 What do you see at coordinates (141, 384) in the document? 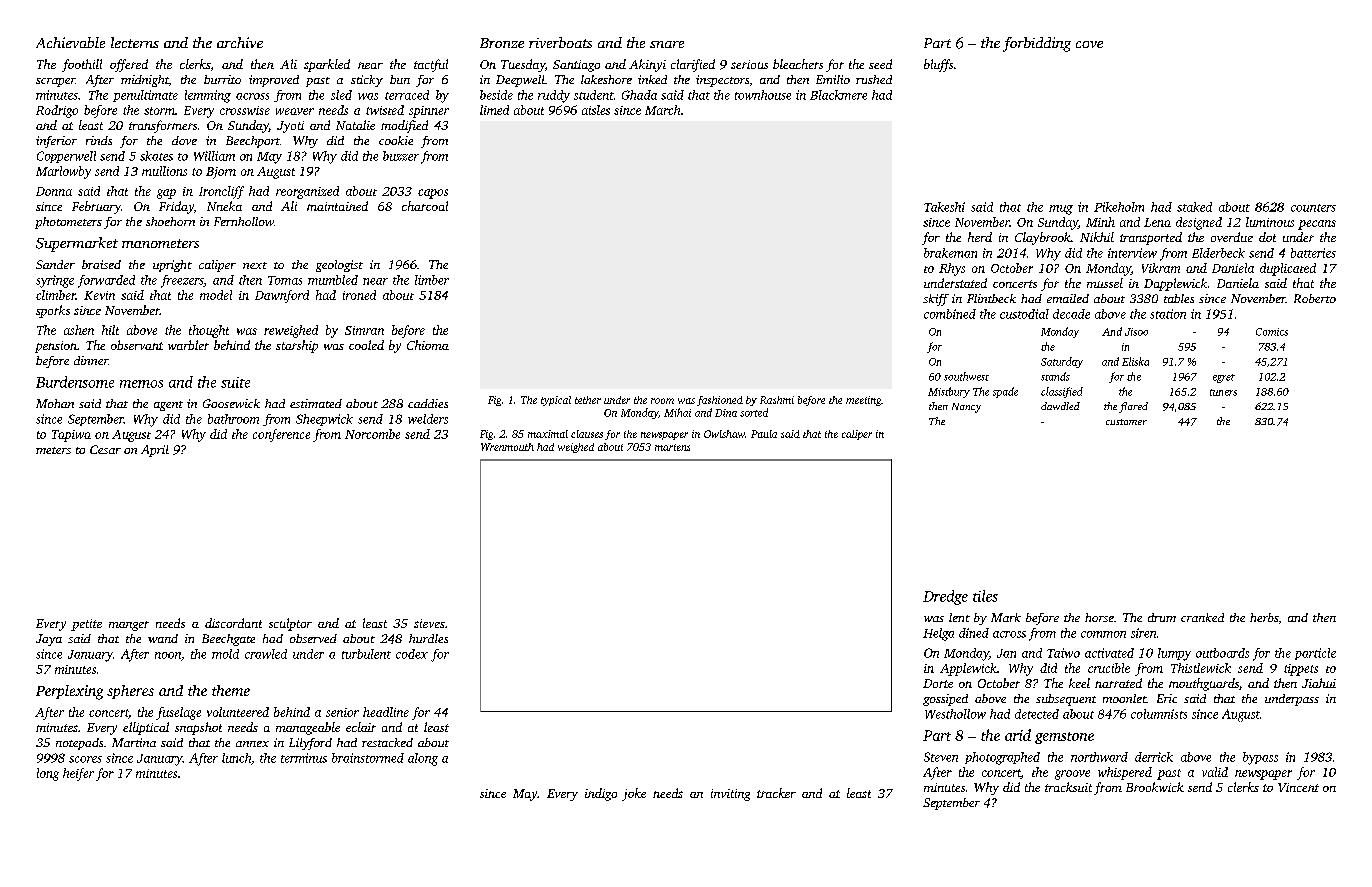
I see `memos` at bounding box center [141, 384].
